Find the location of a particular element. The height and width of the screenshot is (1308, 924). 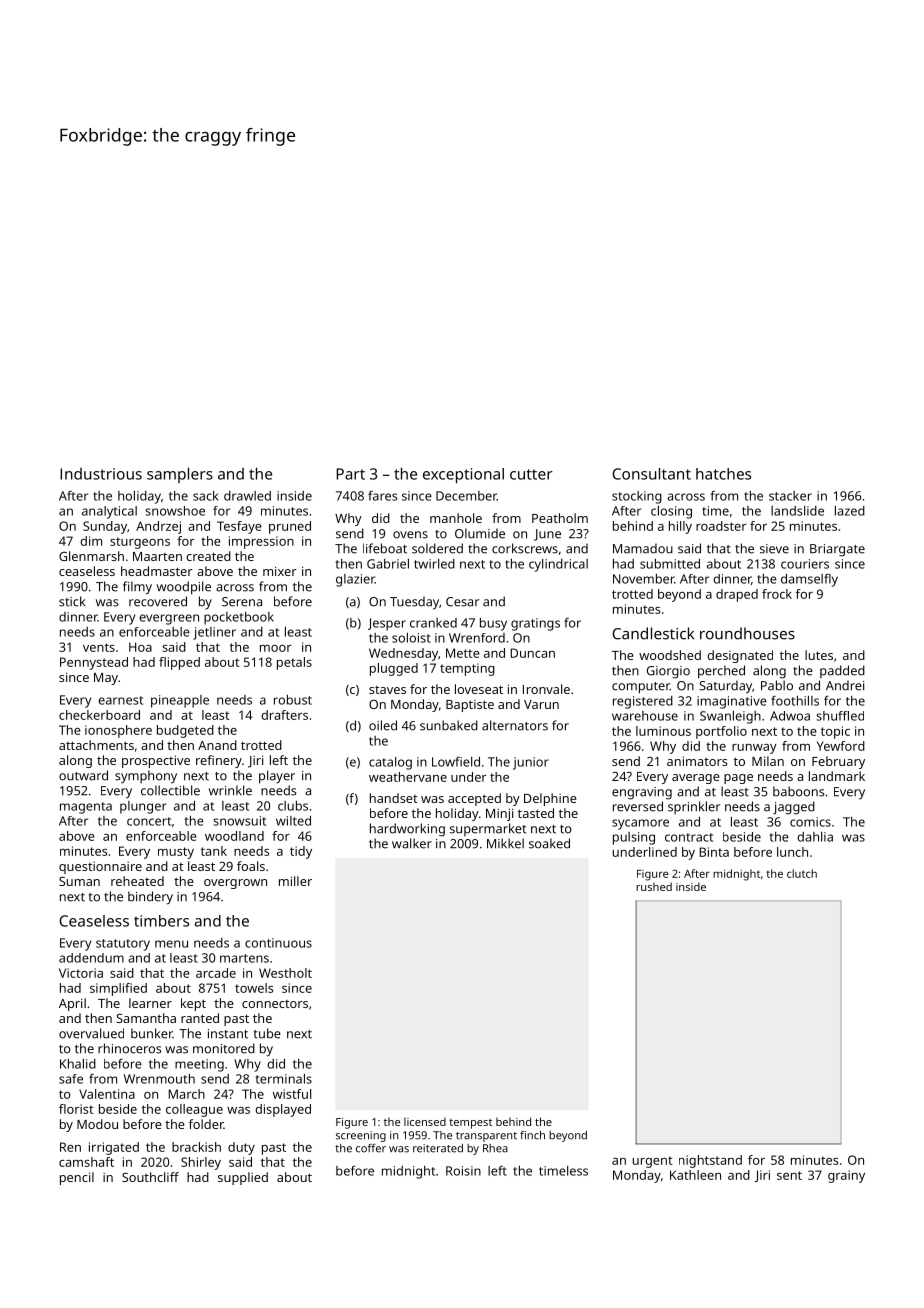

irrigated is located at coordinates (114, 1148).
